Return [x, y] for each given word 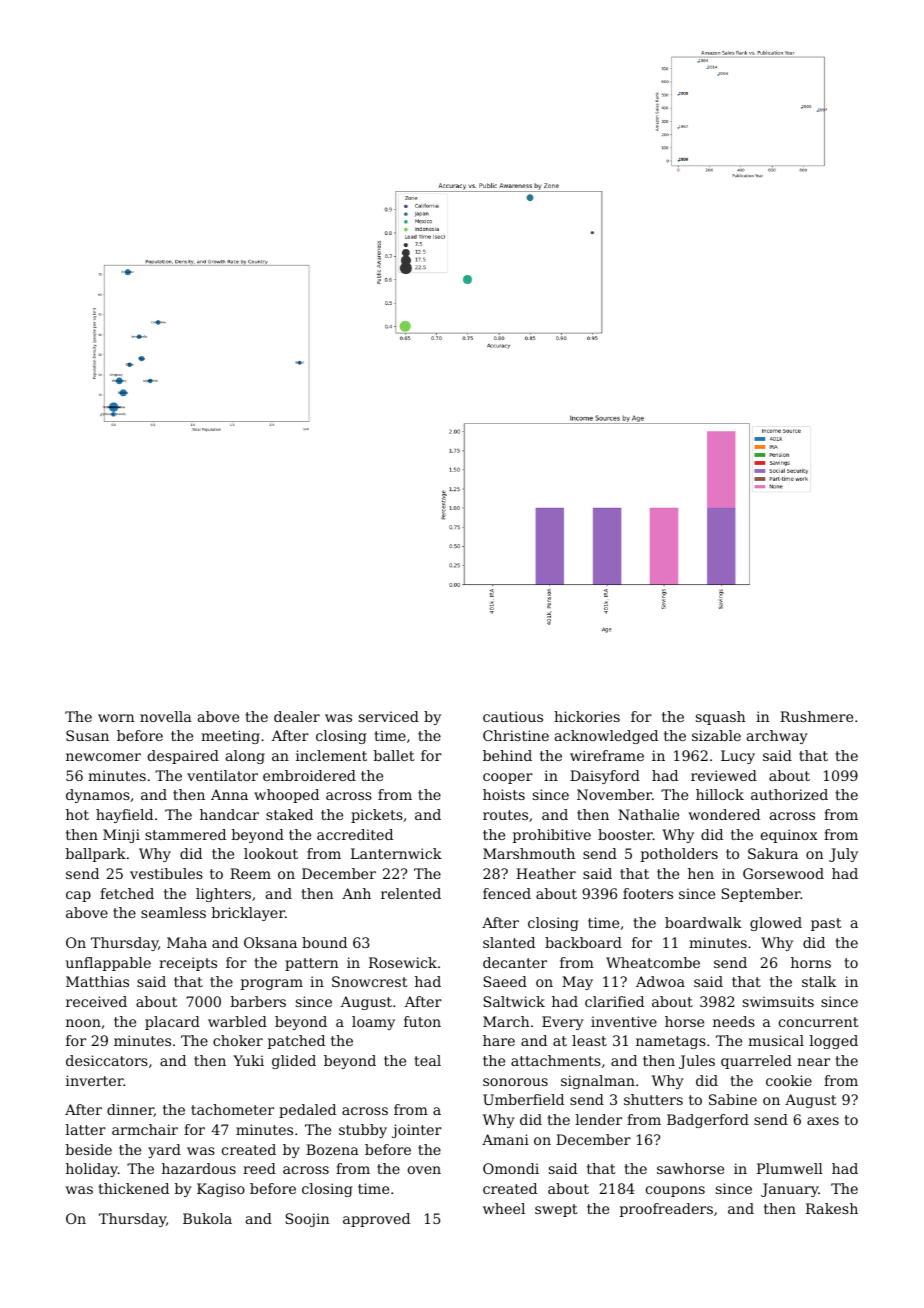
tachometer [232, 1109]
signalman [598, 1082]
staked [289, 814]
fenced [507, 893]
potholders [679, 855]
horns [811, 962]
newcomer [103, 757]
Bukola [207, 1218]
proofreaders [666, 1210]
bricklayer [248, 914]
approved [376, 1220]
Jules [697, 1062]
